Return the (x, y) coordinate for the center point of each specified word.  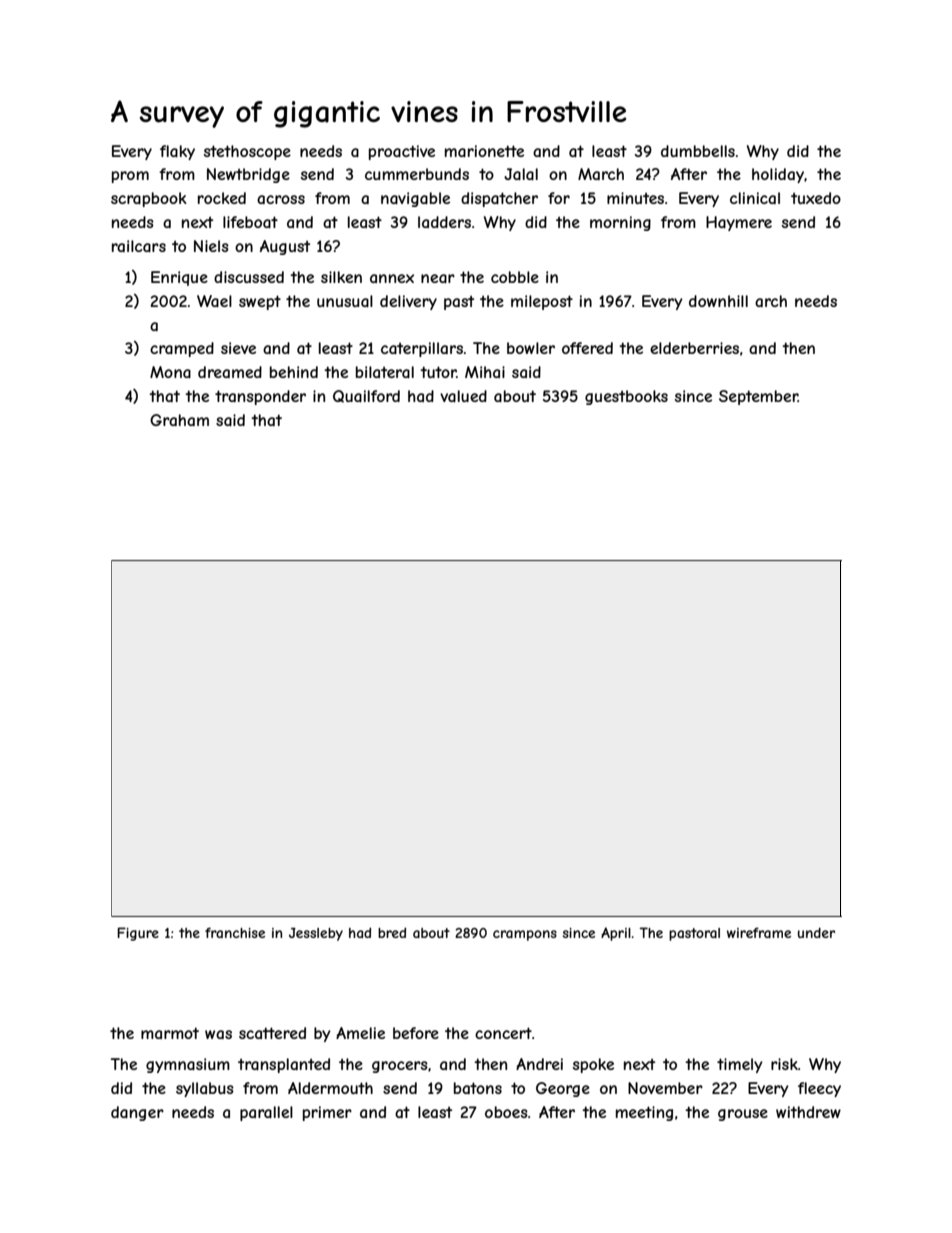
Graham (179, 420)
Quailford (366, 396)
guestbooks (626, 397)
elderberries (694, 348)
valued (463, 396)
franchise (235, 932)
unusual (345, 301)
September (758, 397)
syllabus (205, 1089)
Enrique (179, 278)
